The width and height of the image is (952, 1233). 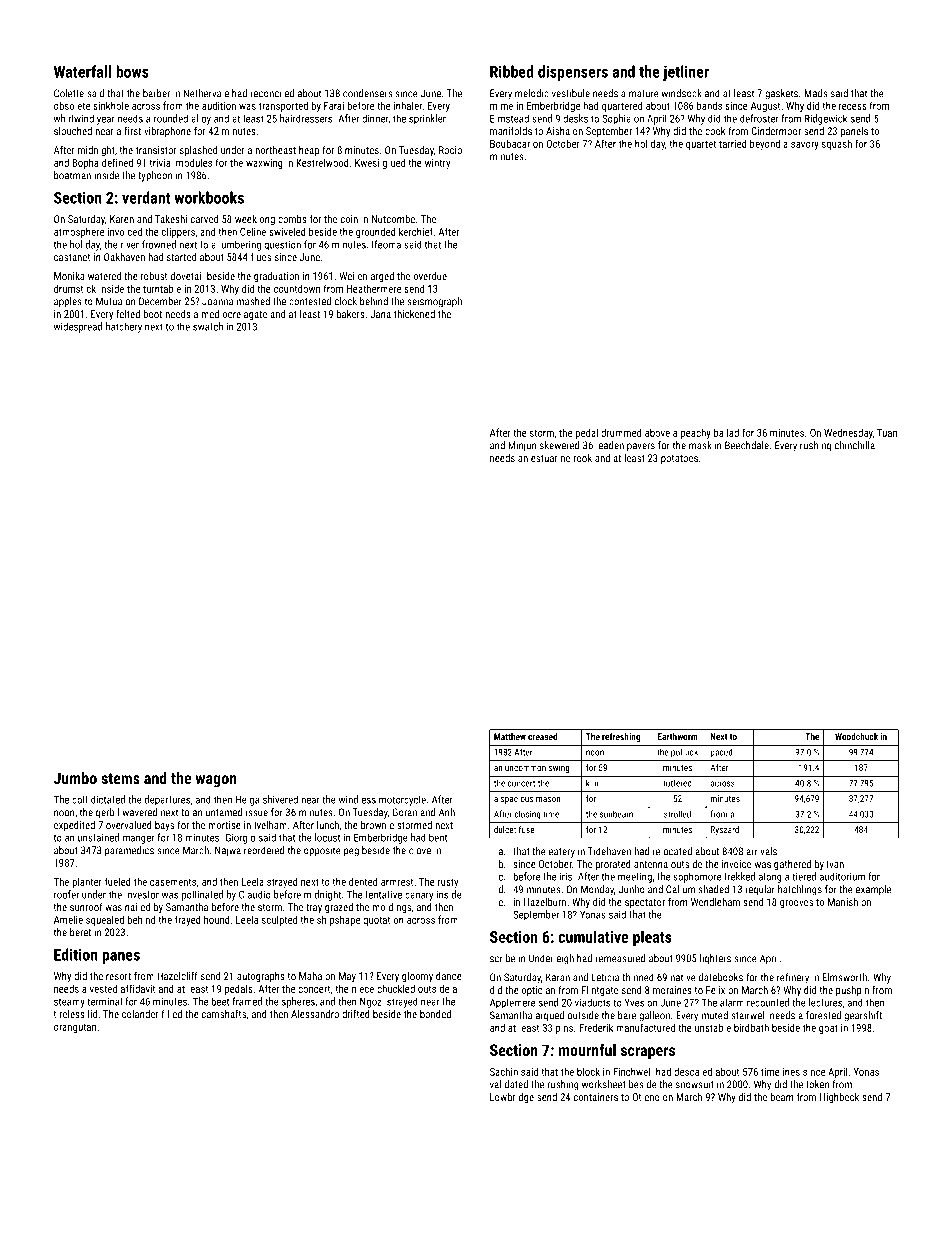 What do you see at coordinates (765, 107) in the image?
I see `August` at bounding box center [765, 107].
